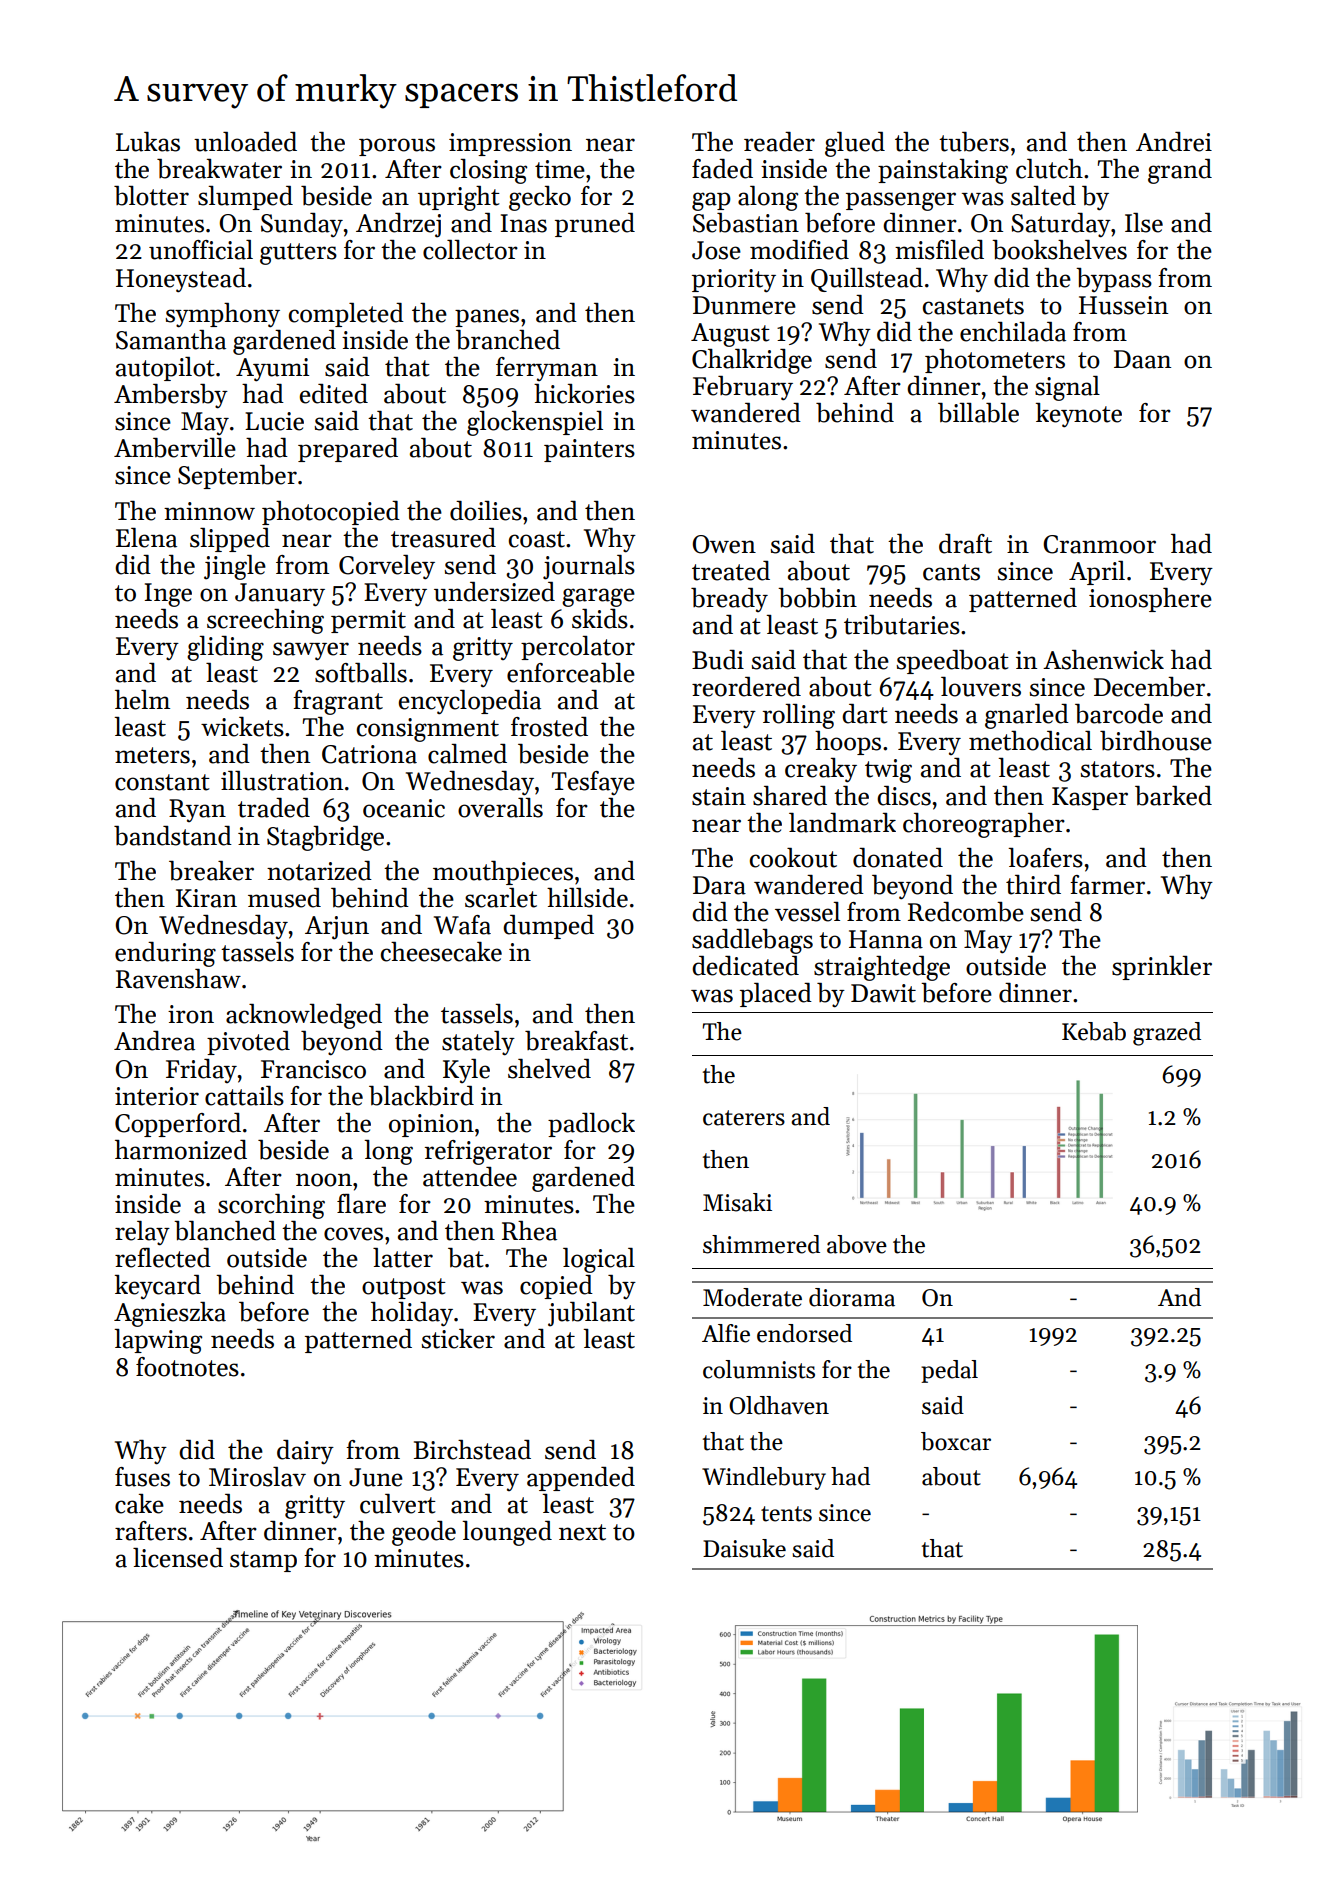  I want to click on stamp, so click(263, 1561).
